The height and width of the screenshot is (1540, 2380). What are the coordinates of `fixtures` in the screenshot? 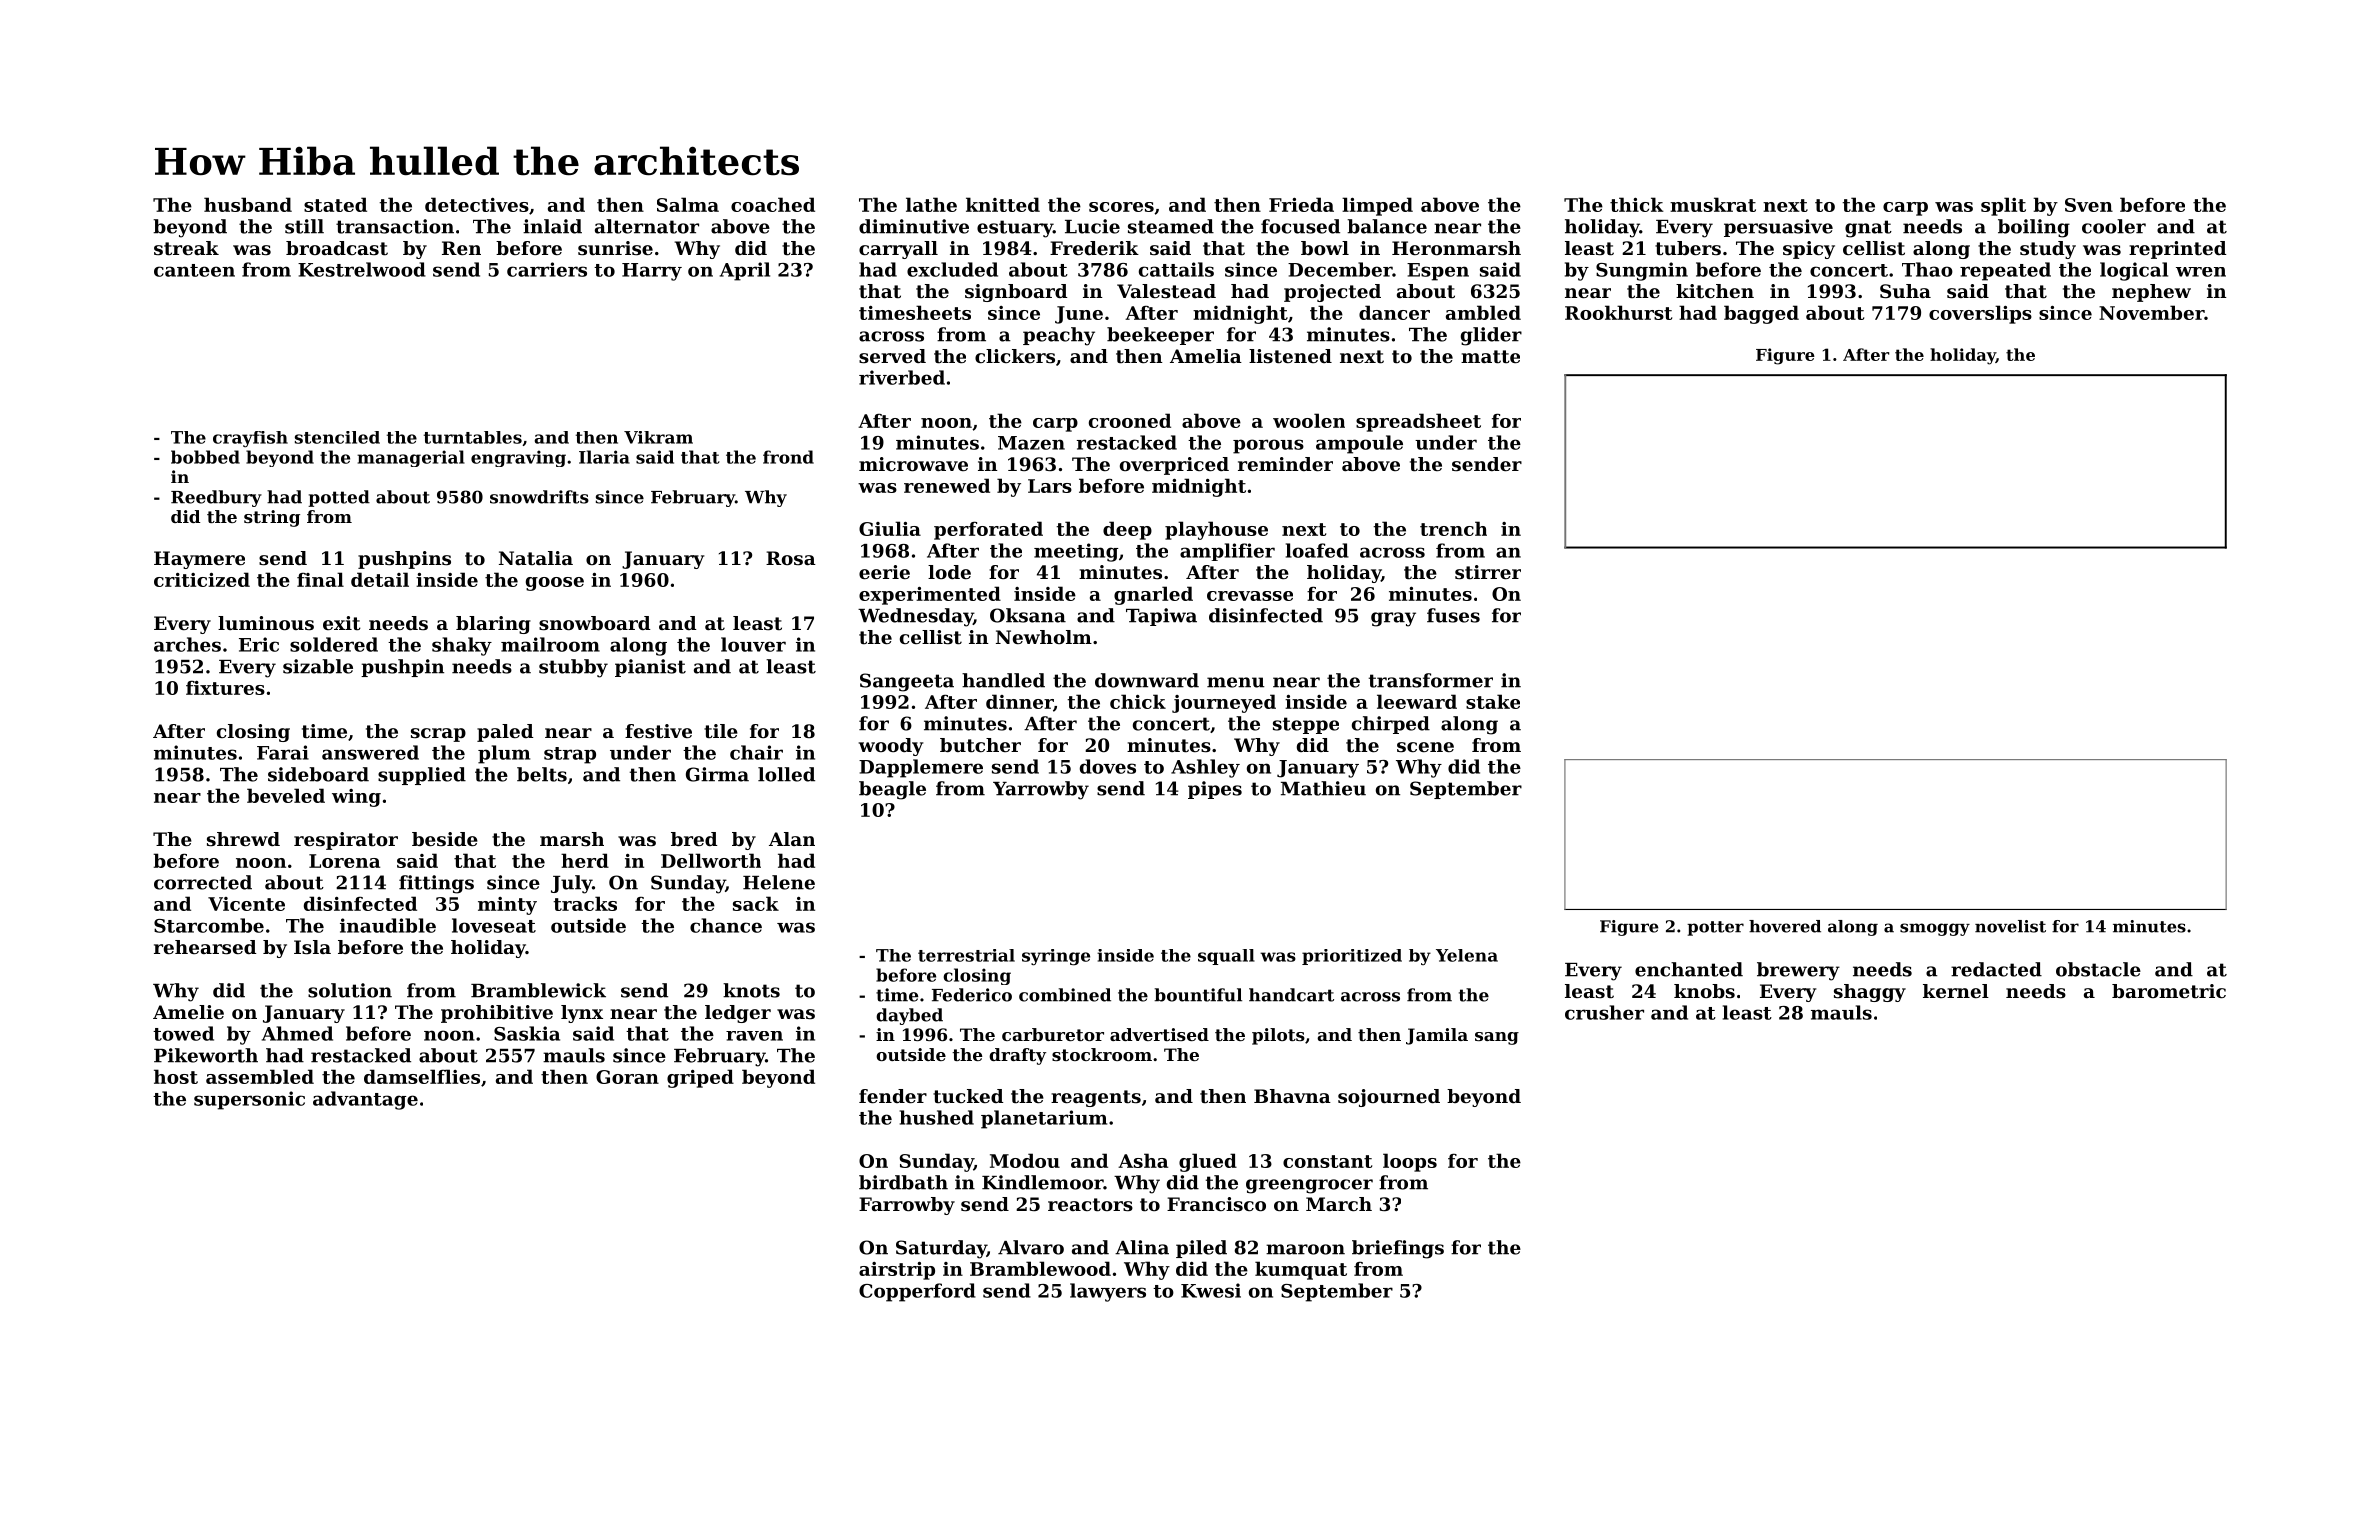 It's located at (225, 687).
